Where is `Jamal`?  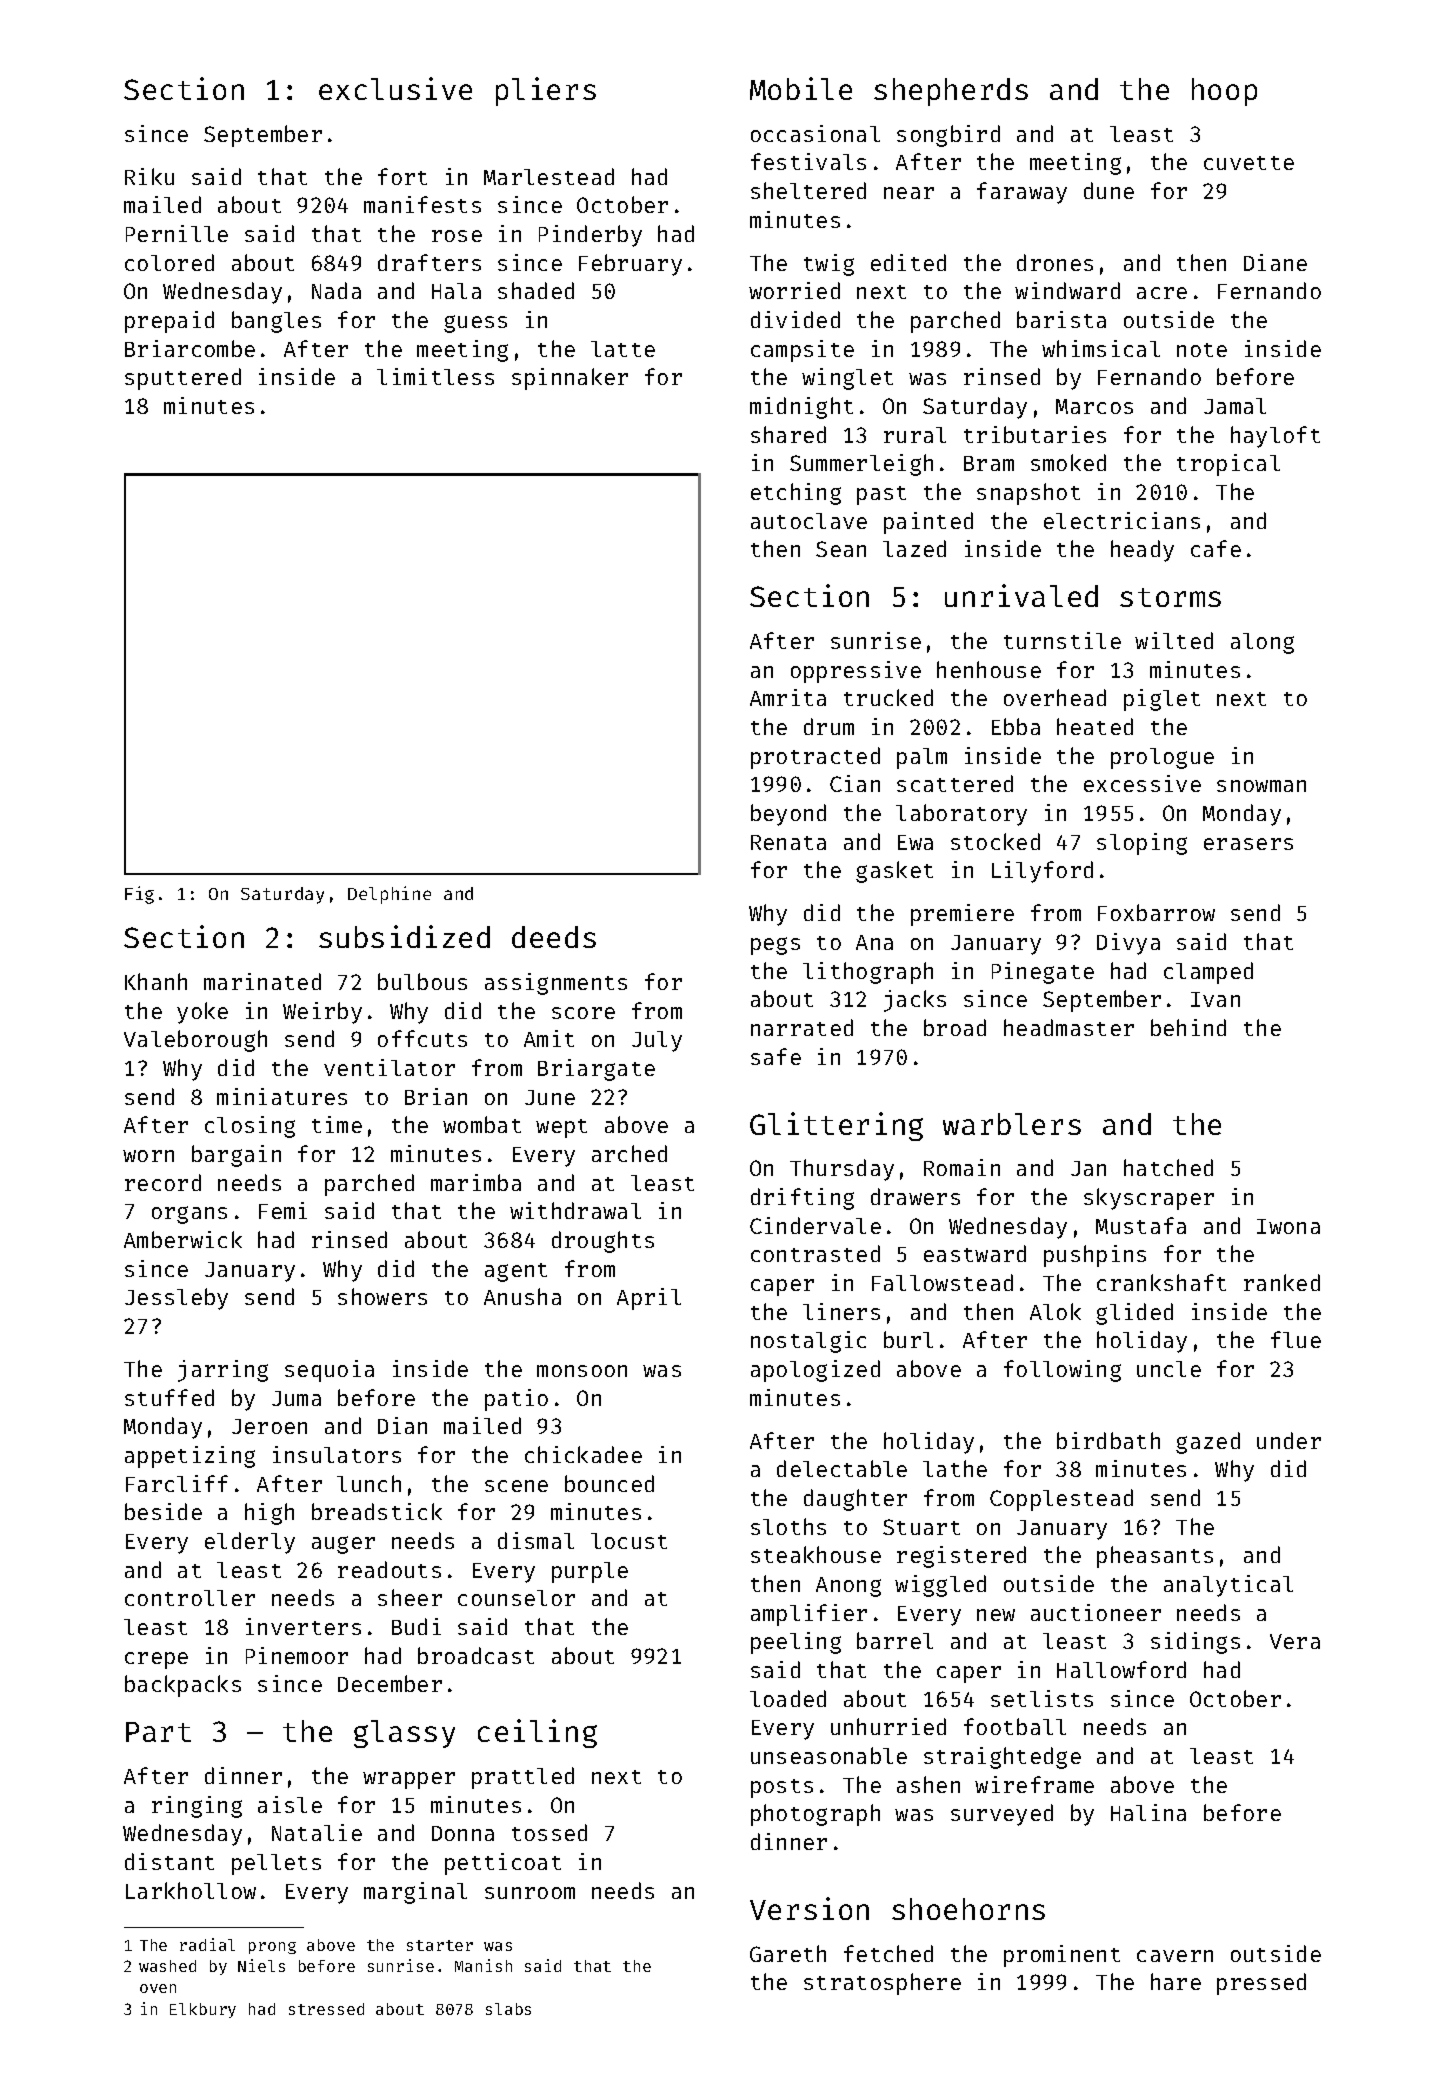 Jamal is located at coordinates (1235, 406).
